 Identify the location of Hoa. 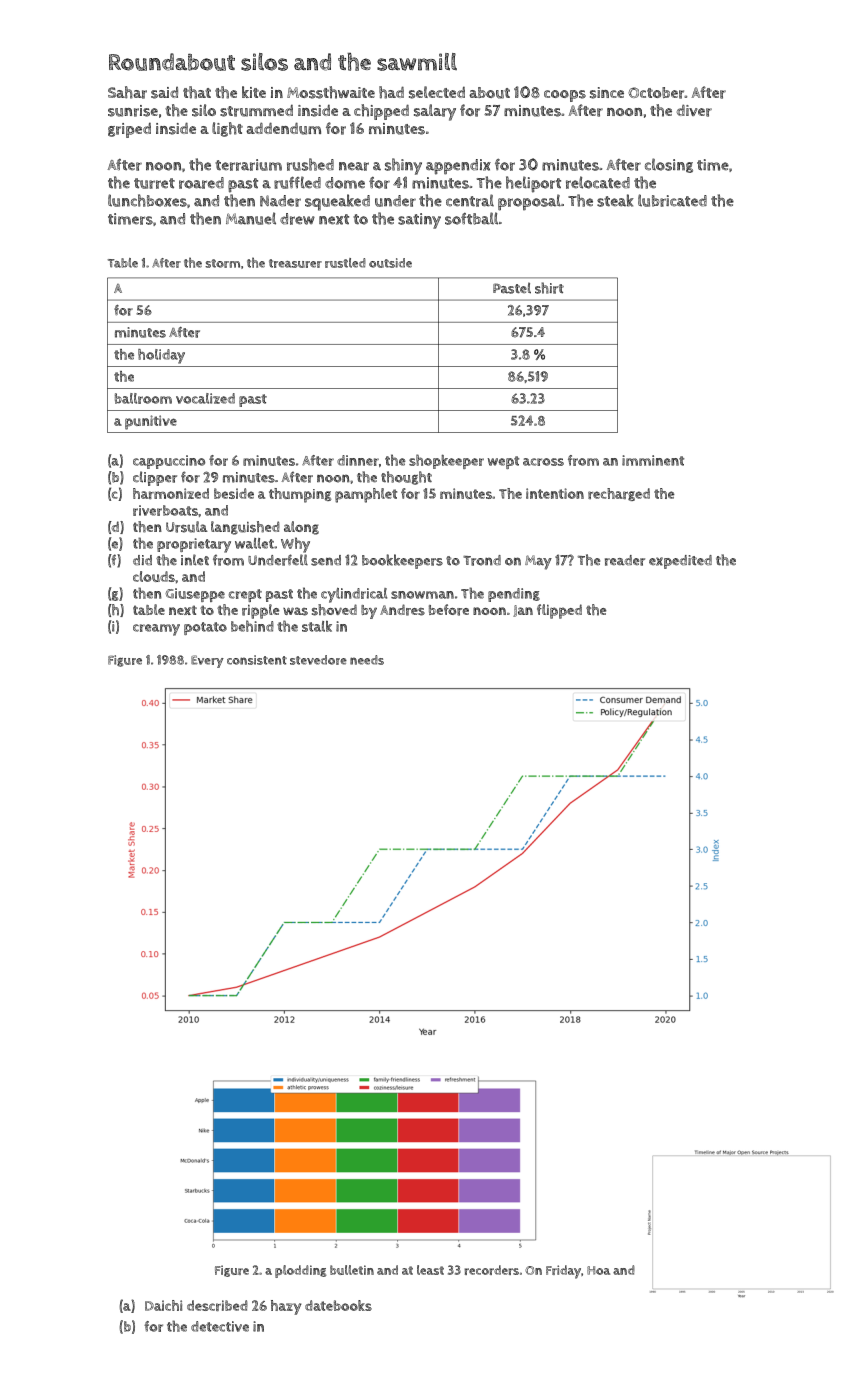
(598, 1270).
